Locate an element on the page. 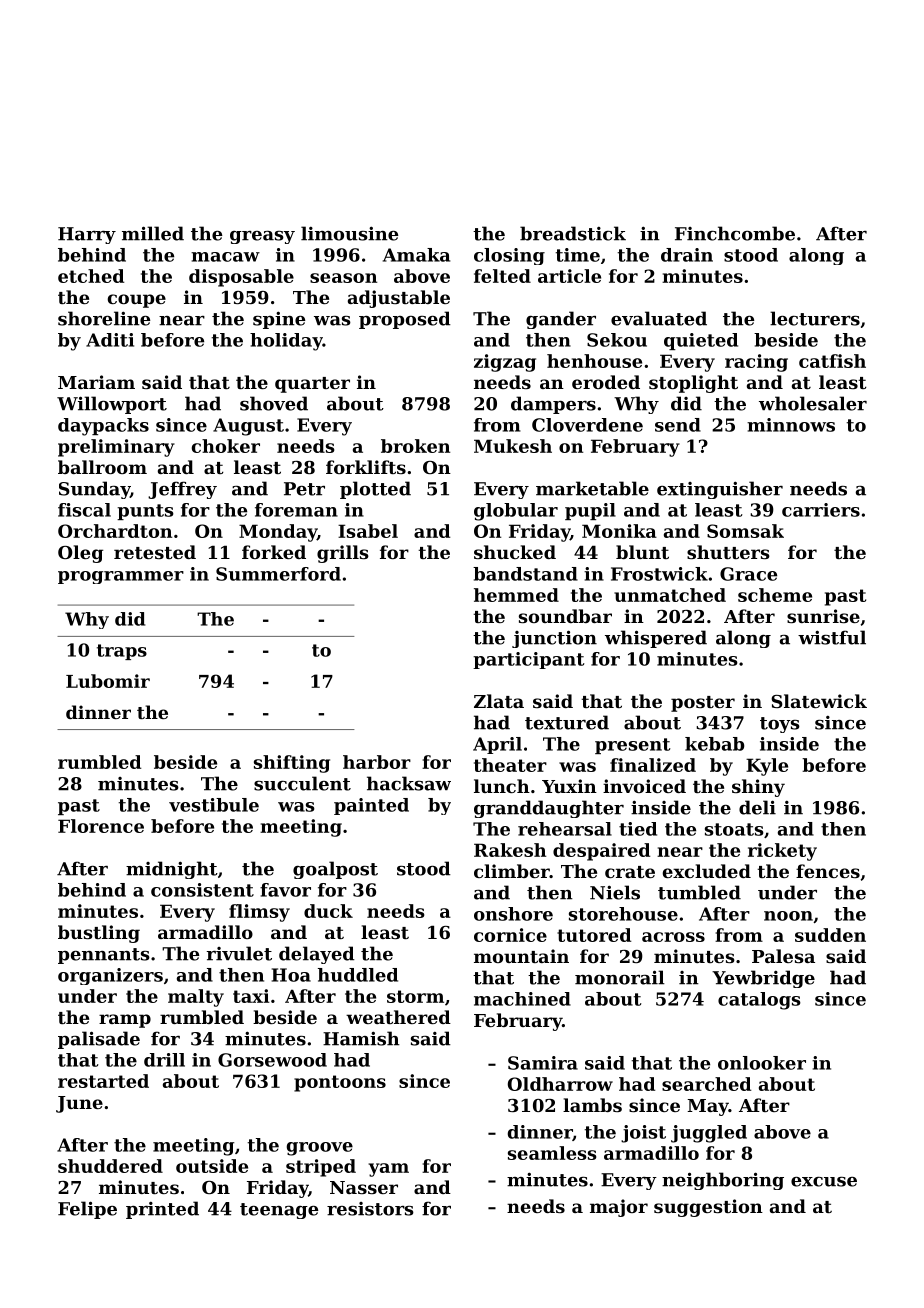 The width and height of the document is (924, 1308). Yewbridge is located at coordinates (763, 979).
